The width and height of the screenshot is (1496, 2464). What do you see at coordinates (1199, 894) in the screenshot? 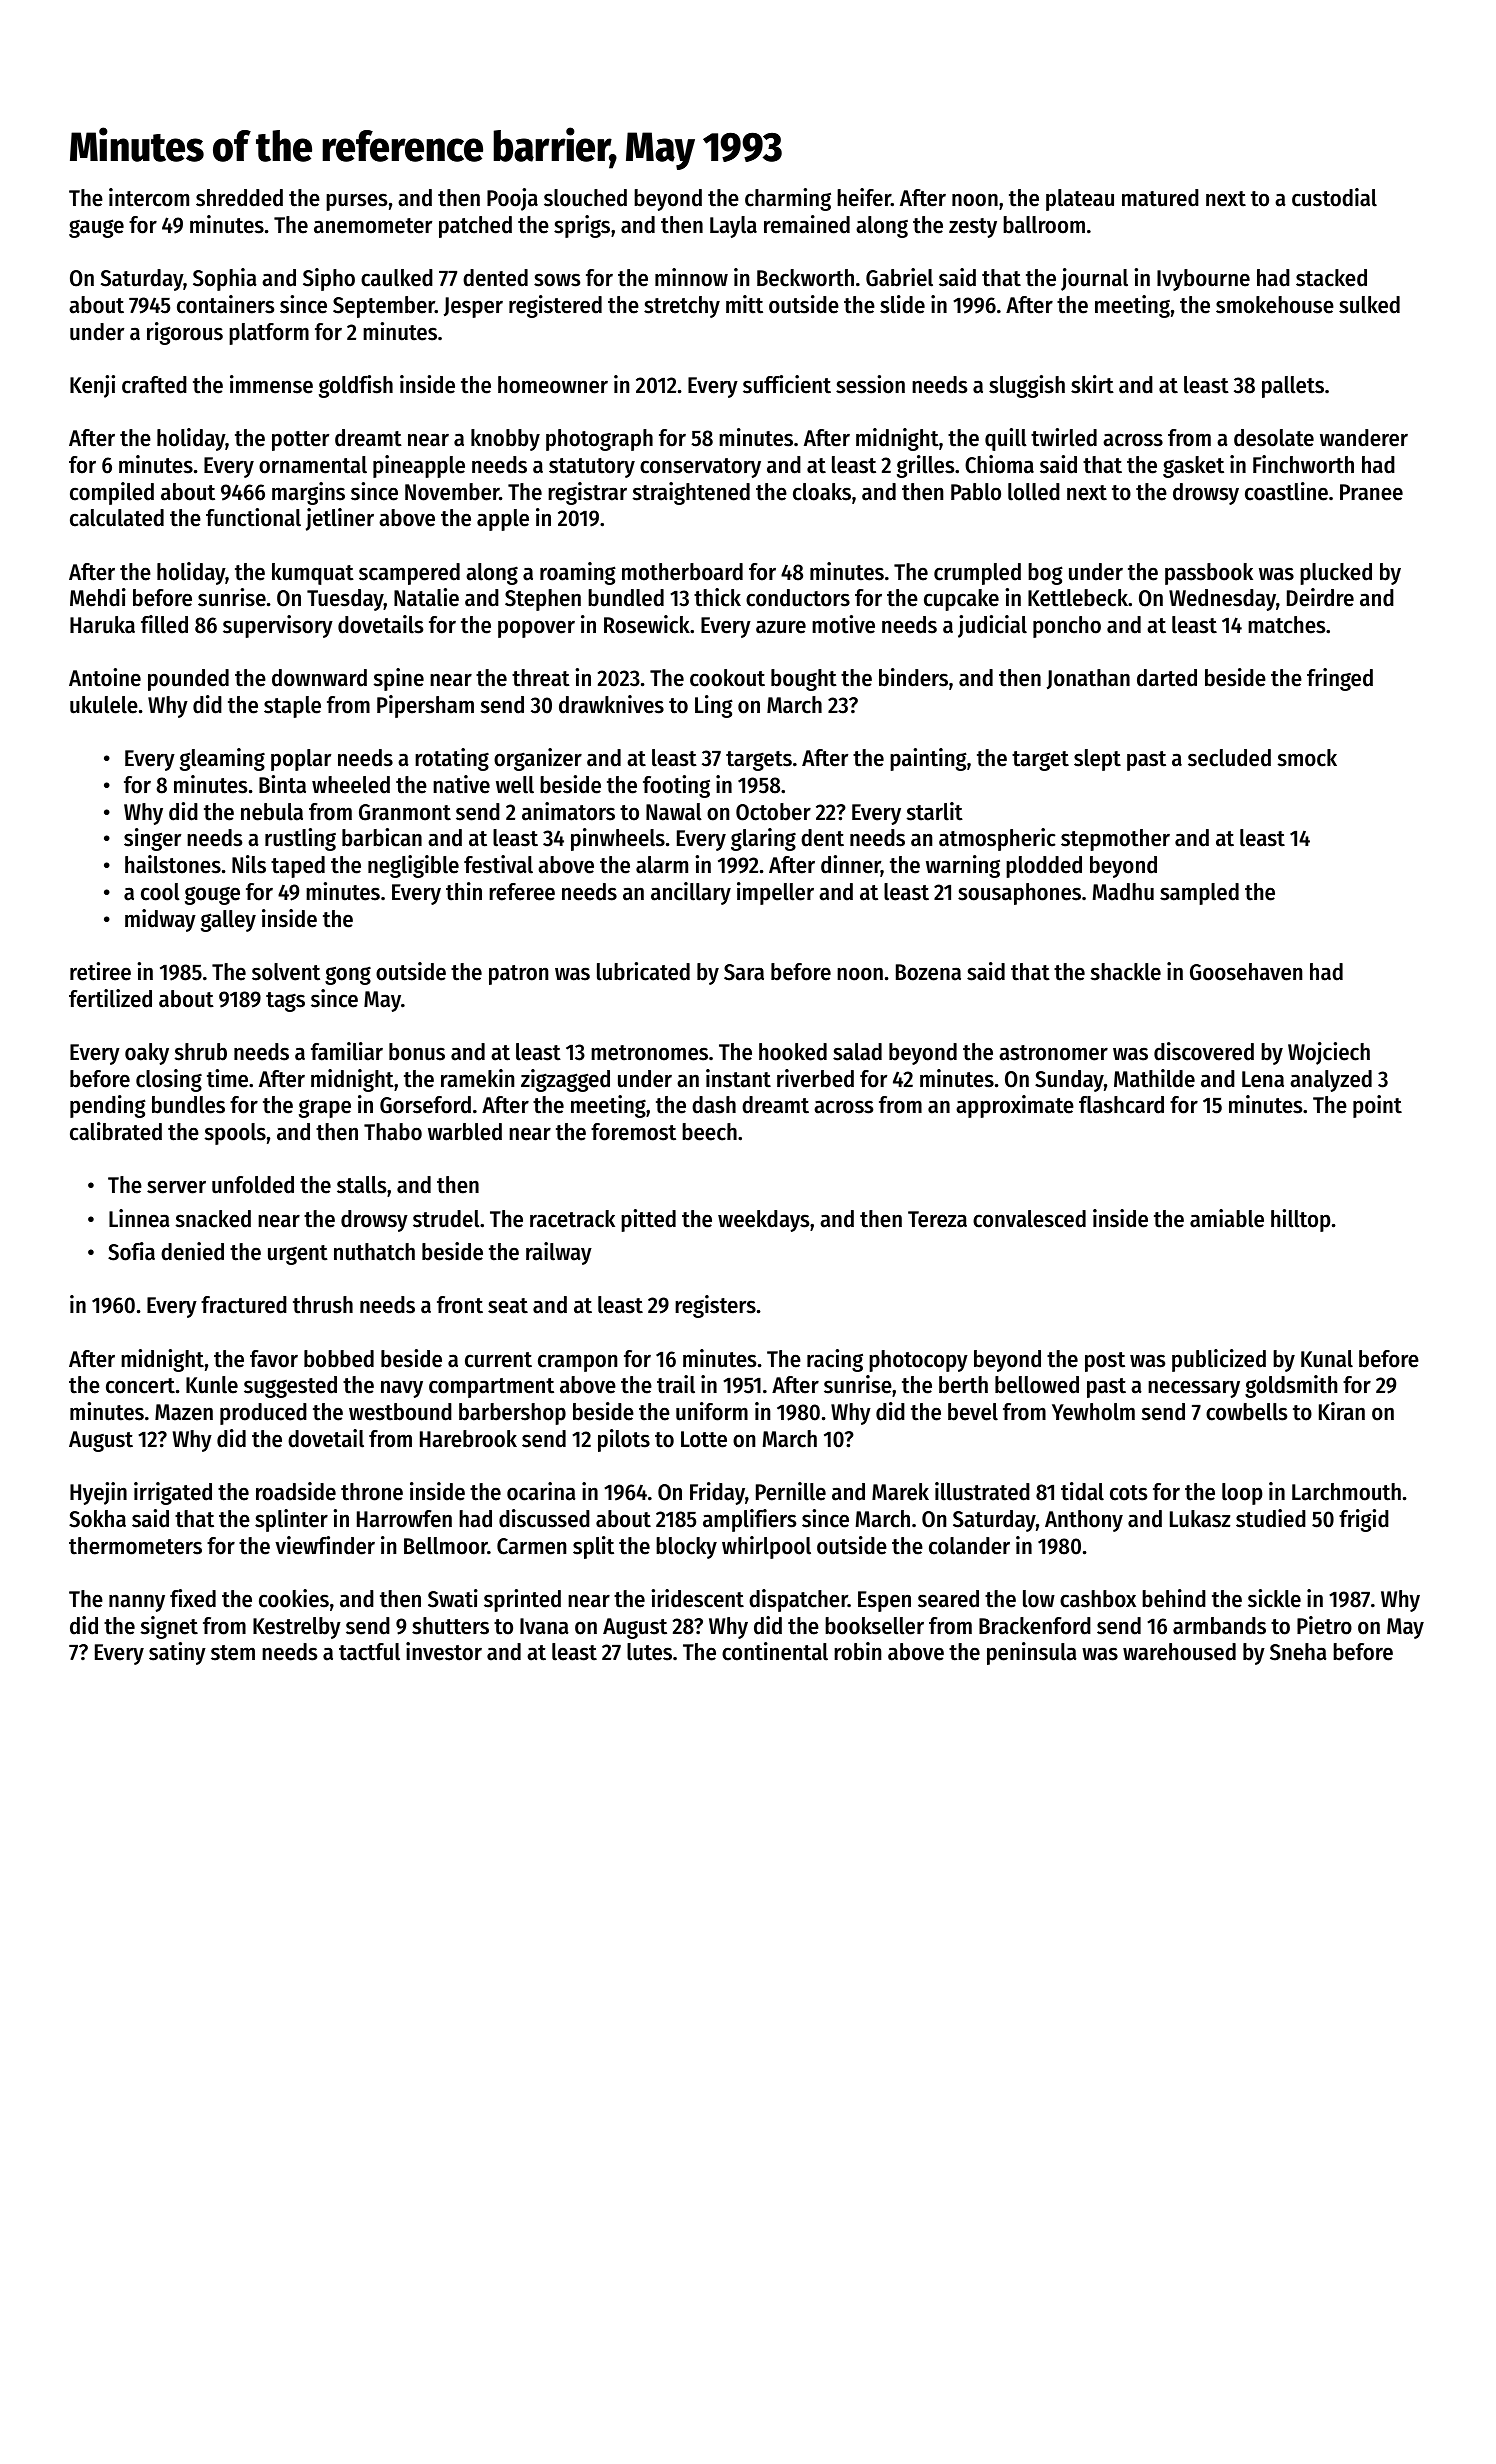
I see `sampled` at bounding box center [1199, 894].
